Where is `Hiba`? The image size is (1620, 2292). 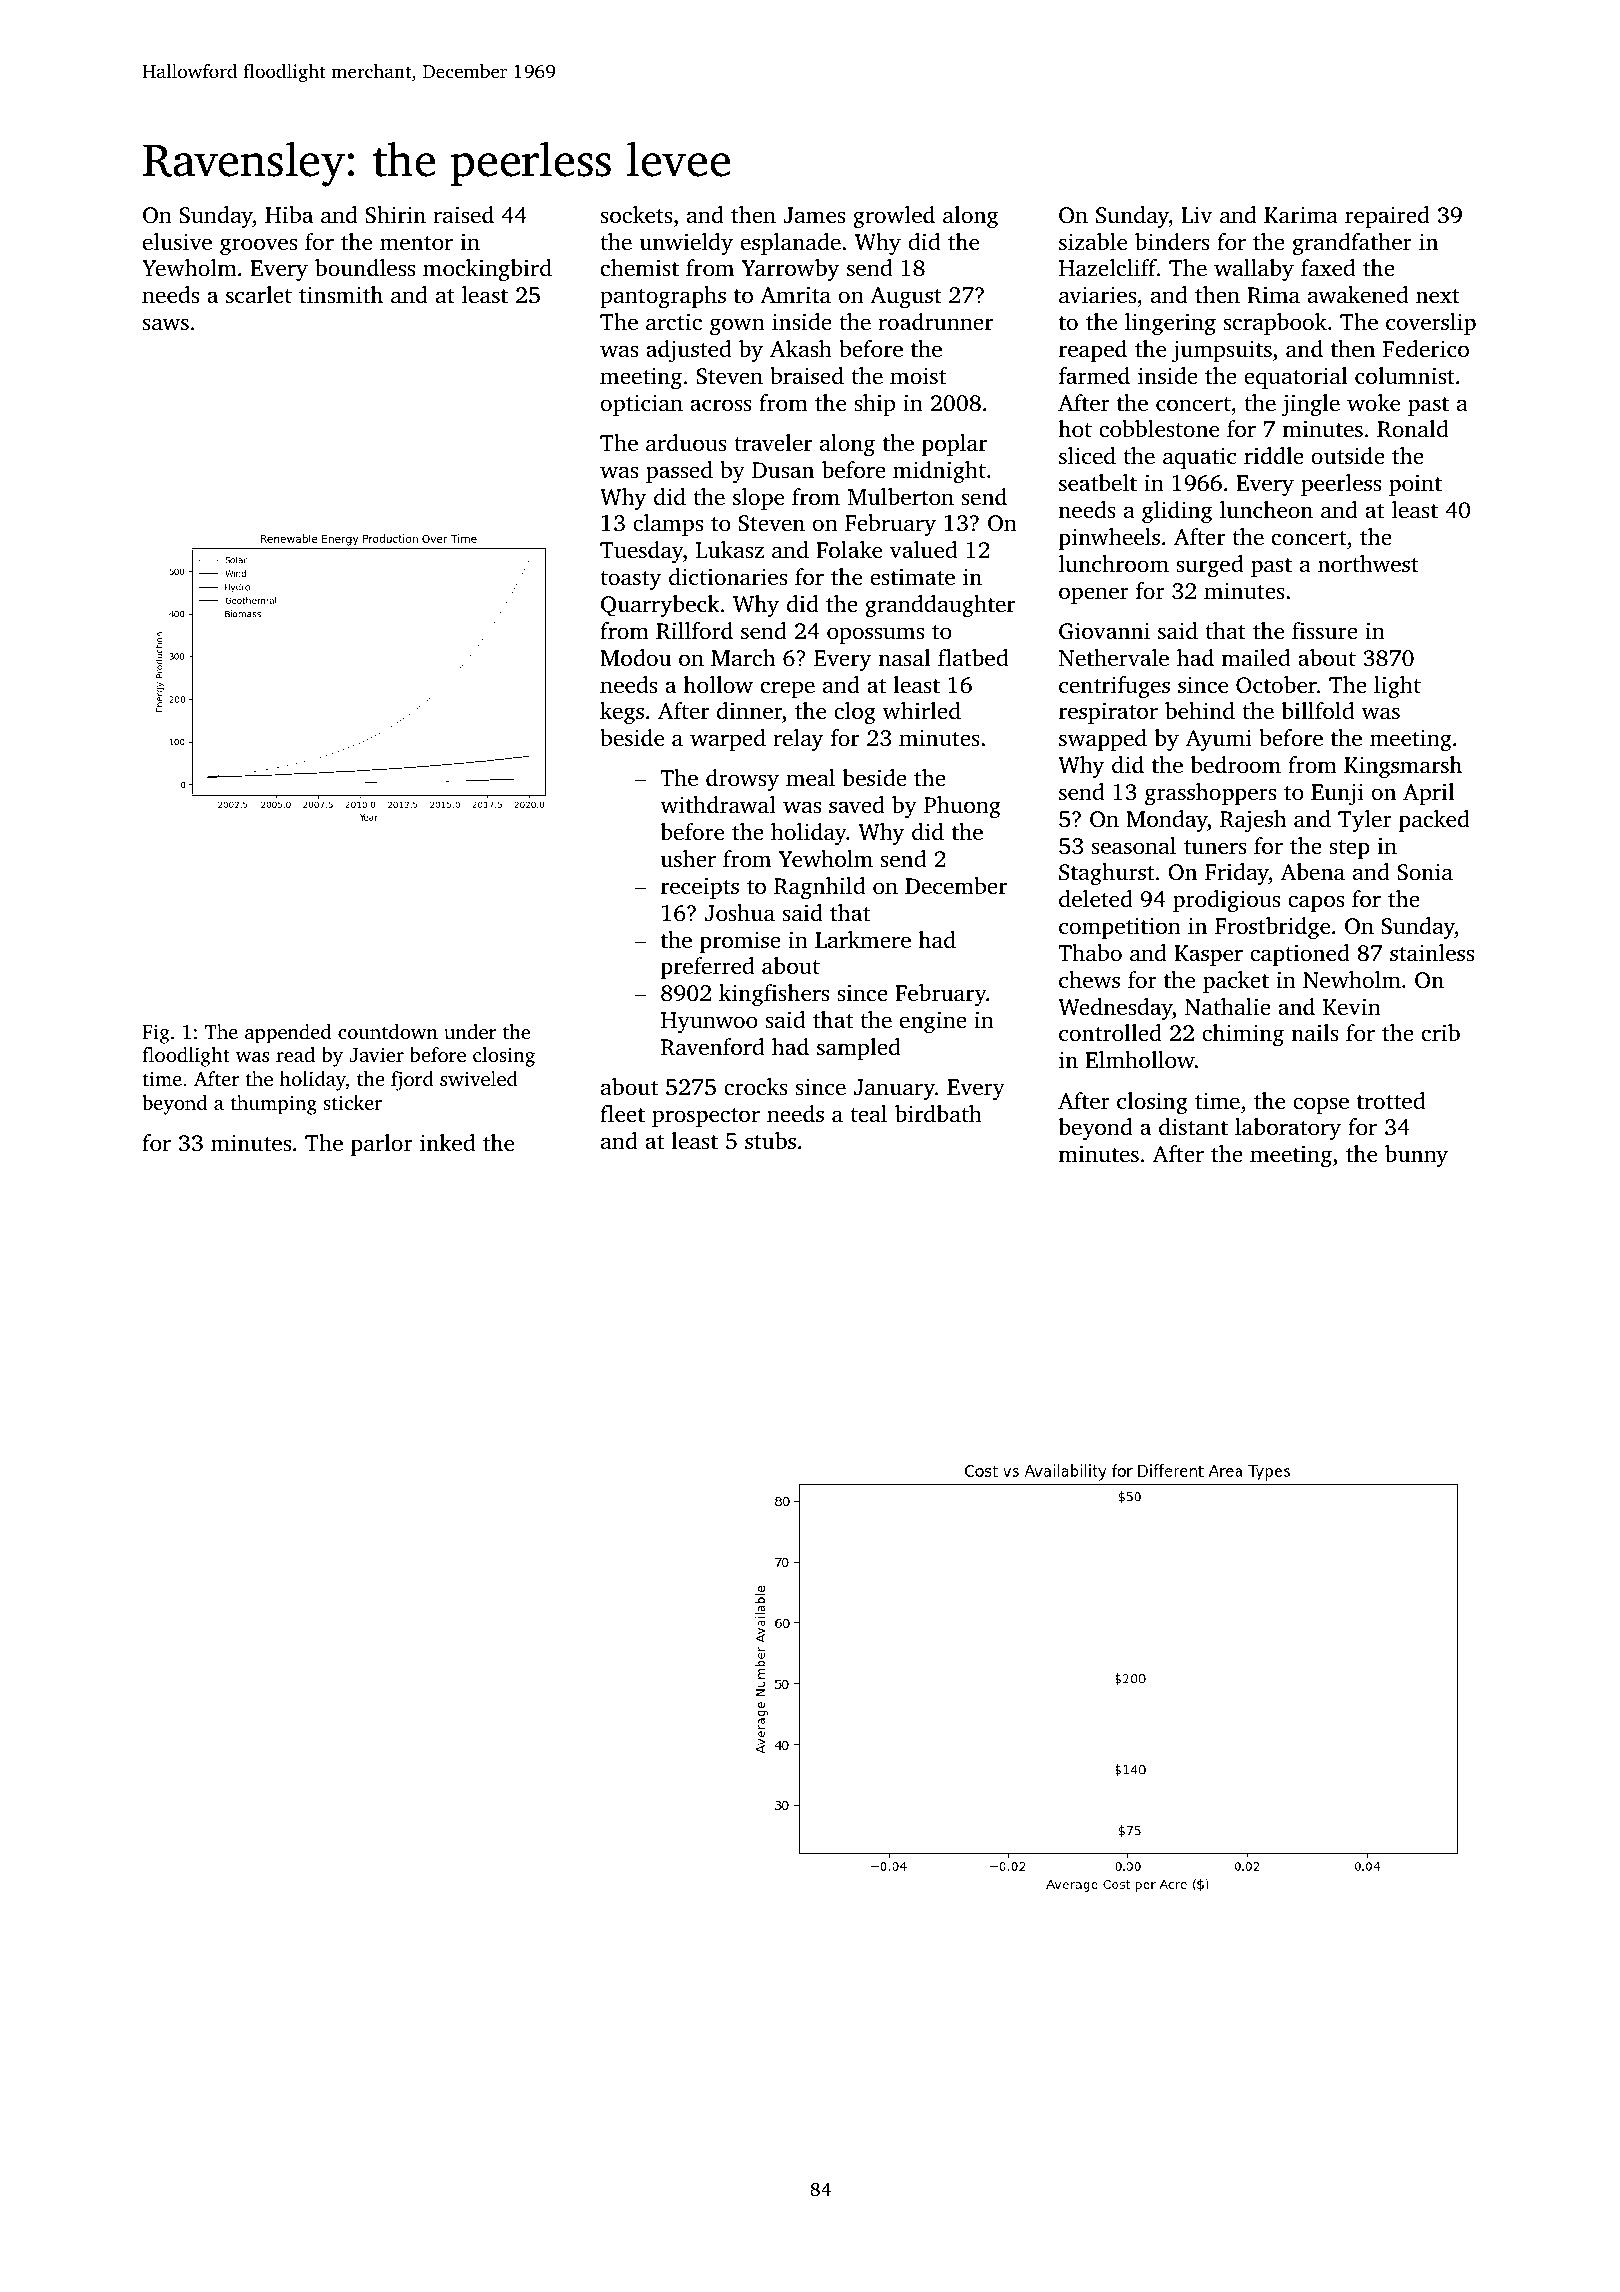
Hiba is located at coordinates (289, 214).
